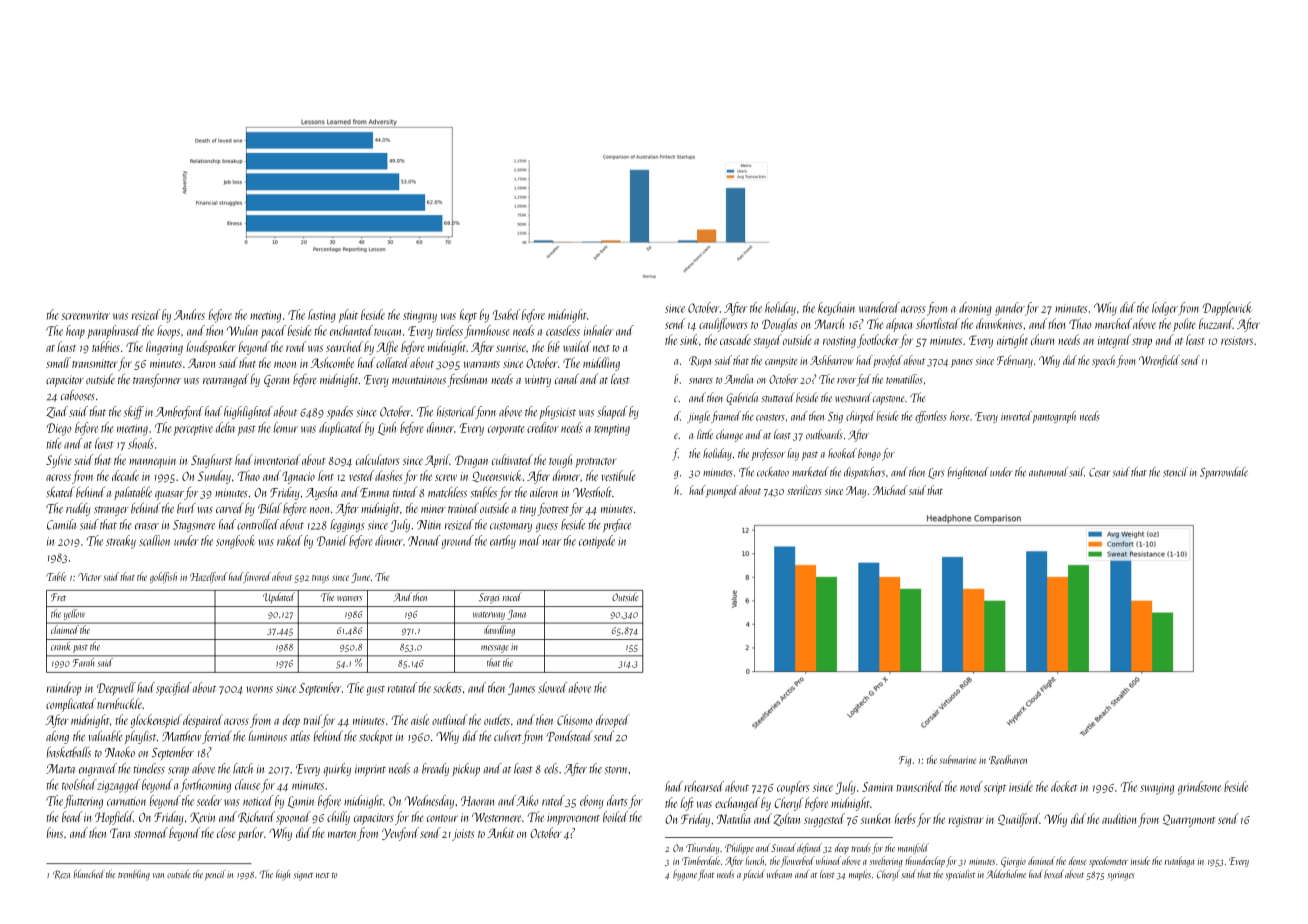 The width and height of the document is (1308, 924). What do you see at coordinates (779, 874) in the document?
I see `webcam` at bounding box center [779, 874].
